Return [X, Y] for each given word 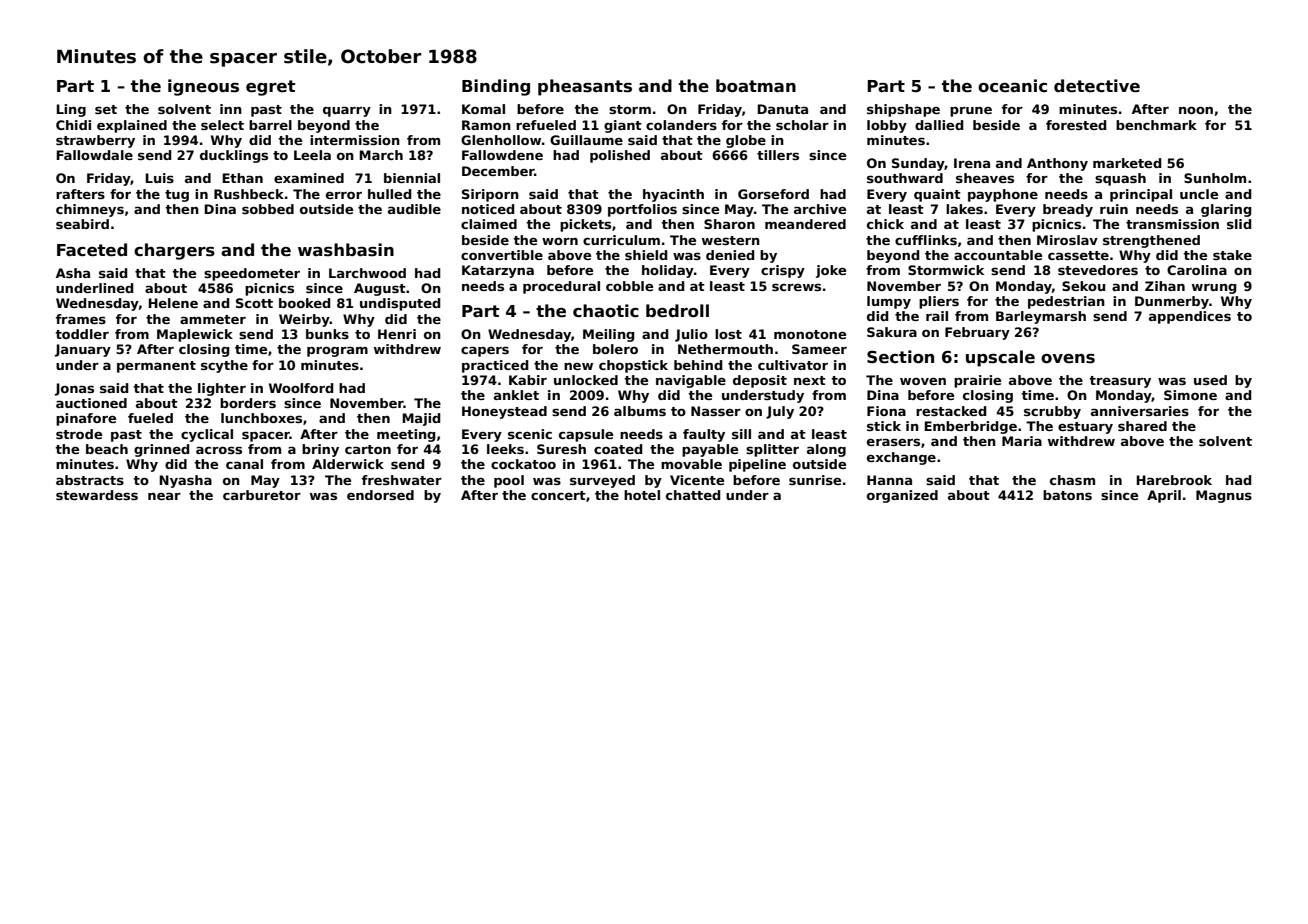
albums [640, 411]
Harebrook [1174, 480]
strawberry [95, 141]
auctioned [91, 403]
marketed [1127, 163]
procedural [561, 287]
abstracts [90, 480]
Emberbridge [971, 427]
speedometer [252, 274]
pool [509, 481]
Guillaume [586, 140]
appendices [1190, 317]
